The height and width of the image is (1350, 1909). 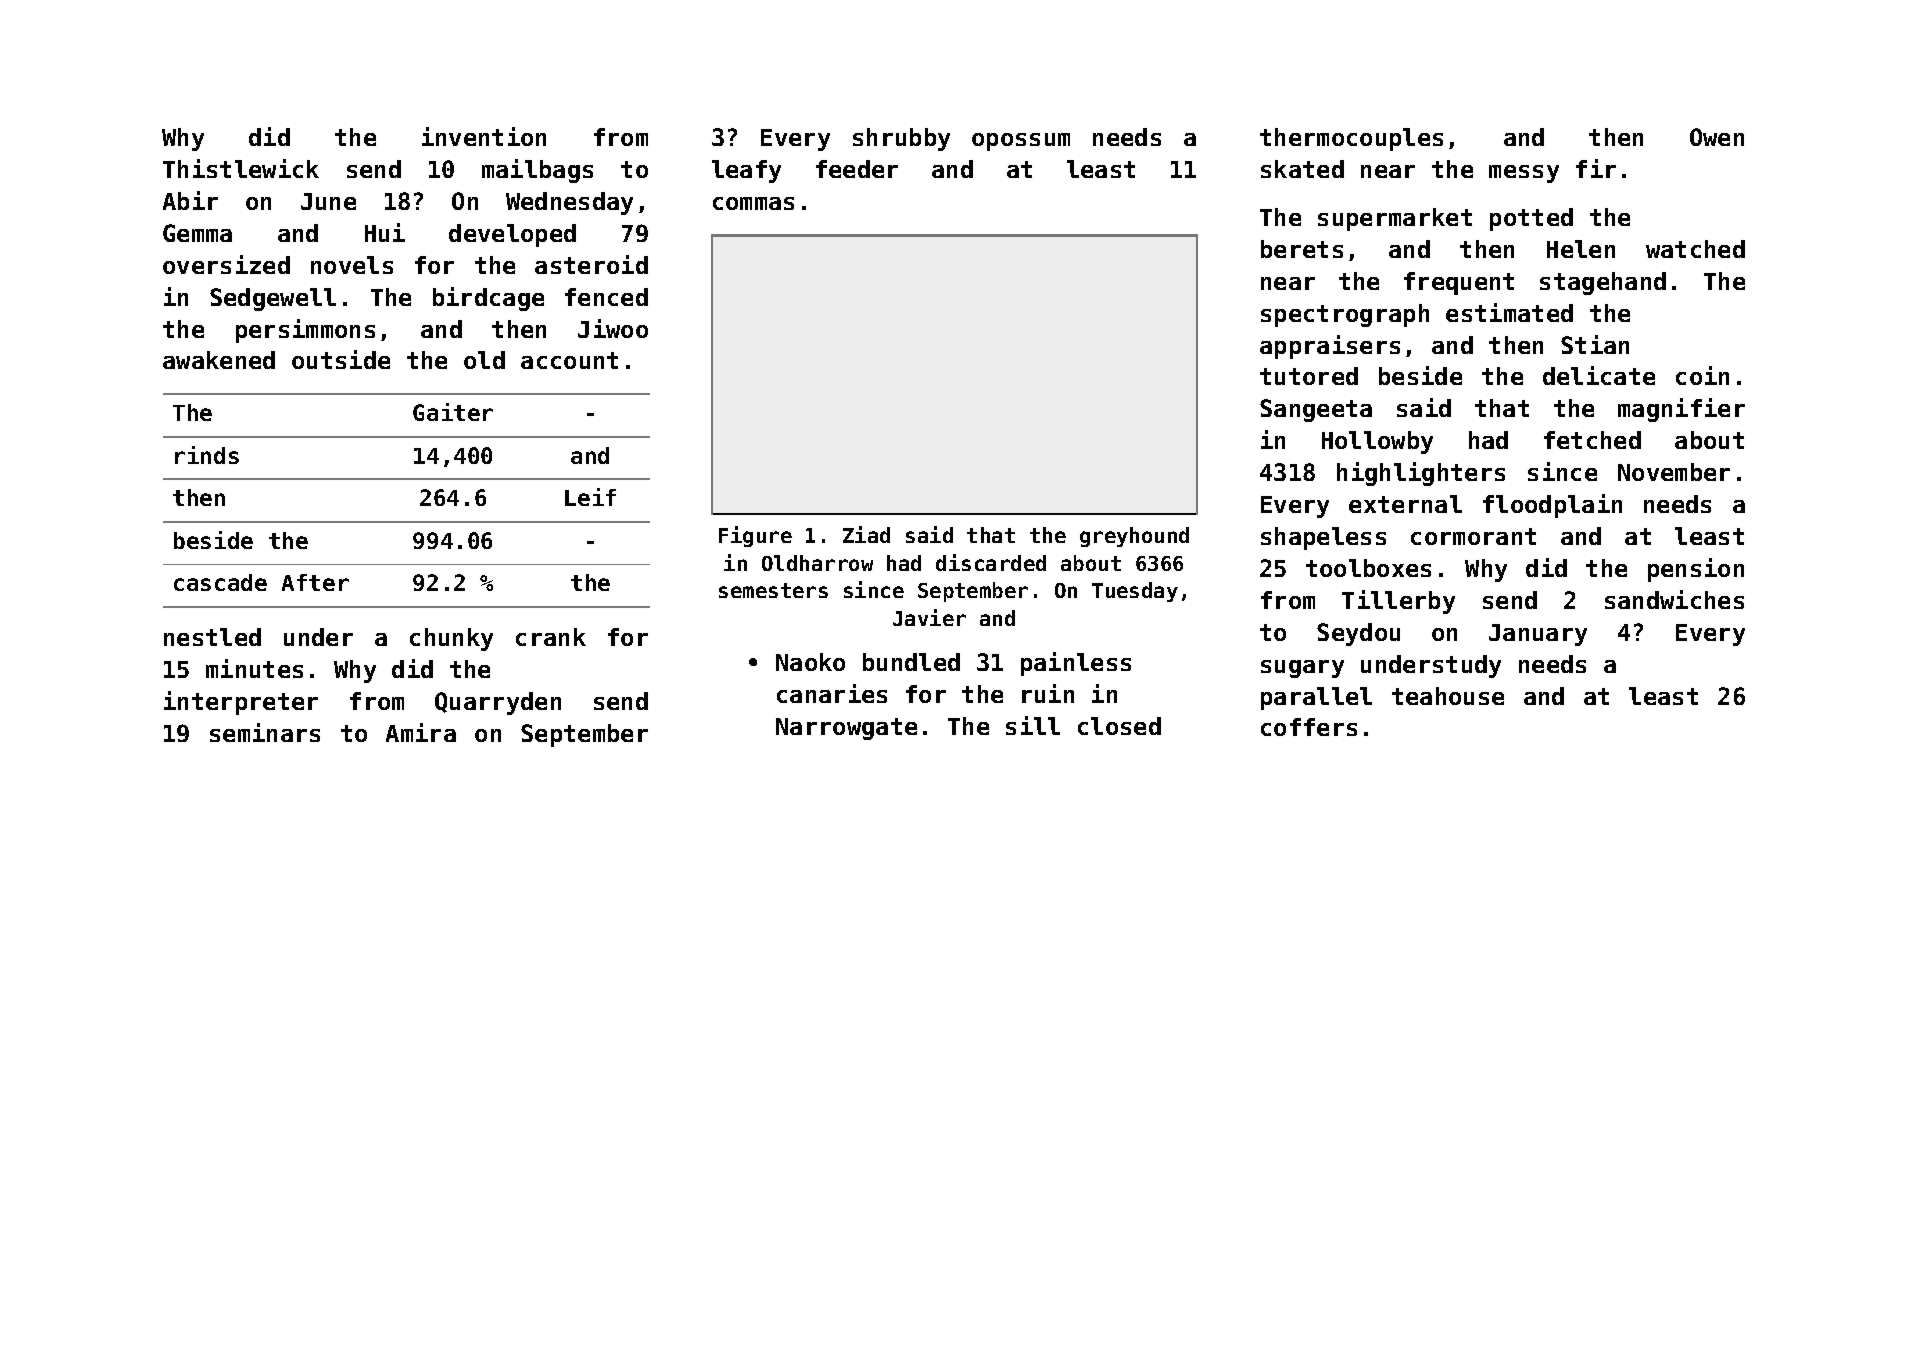 I want to click on opossum, so click(x=1021, y=142).
